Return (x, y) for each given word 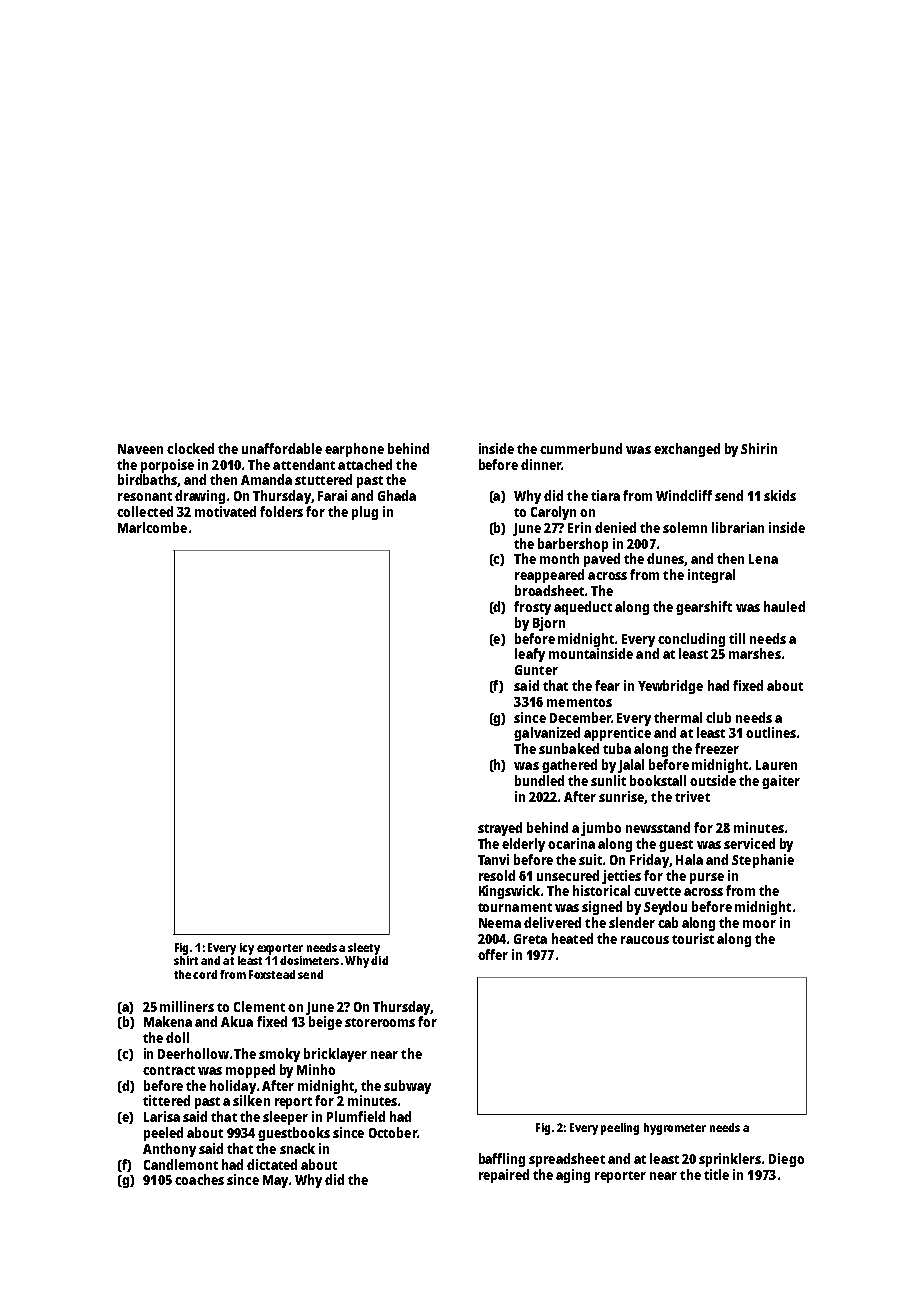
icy (247, 949)
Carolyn (553, 513)
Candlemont (181, 1164)
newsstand (658, 827)
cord (205, 974)
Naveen (140, 449)
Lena (763, 559)
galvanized (547, 734)
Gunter (536, 670)
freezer (717, 748)
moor (759, 924)
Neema (500, 923)
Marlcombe (152, 527)
